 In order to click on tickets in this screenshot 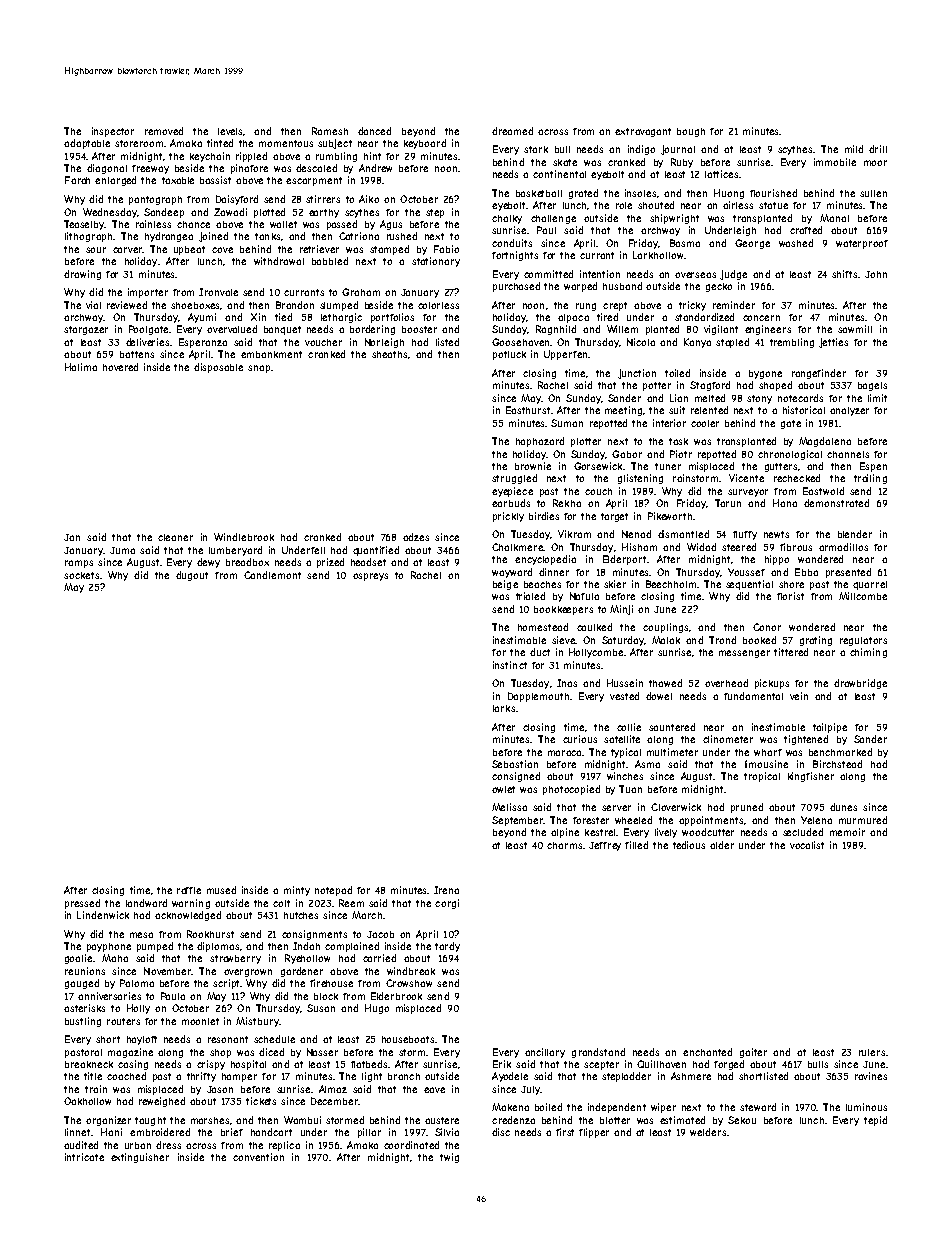, I will do `click(261, 1101)`.
